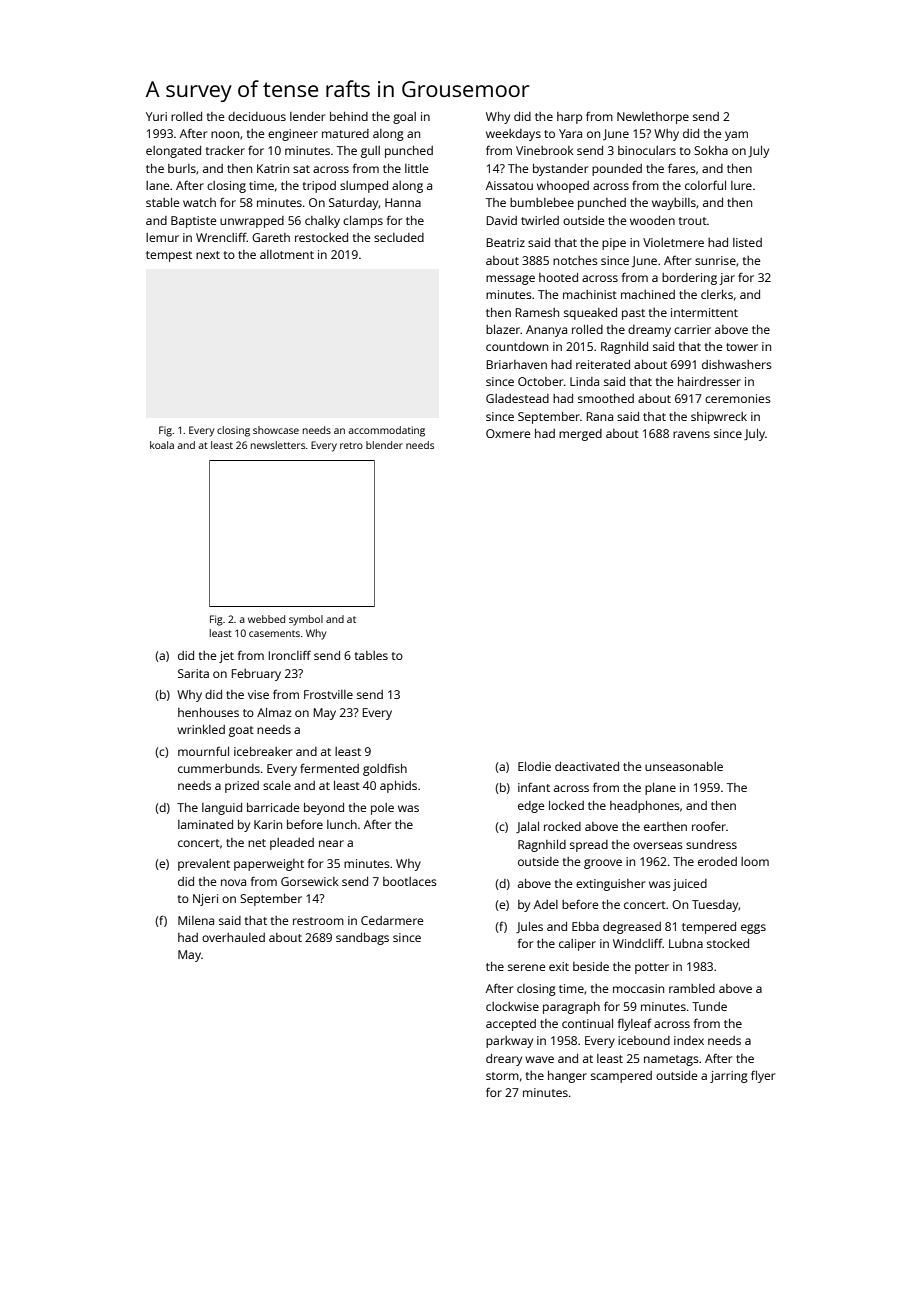  I want to click on symbol, so click(306, 620).
